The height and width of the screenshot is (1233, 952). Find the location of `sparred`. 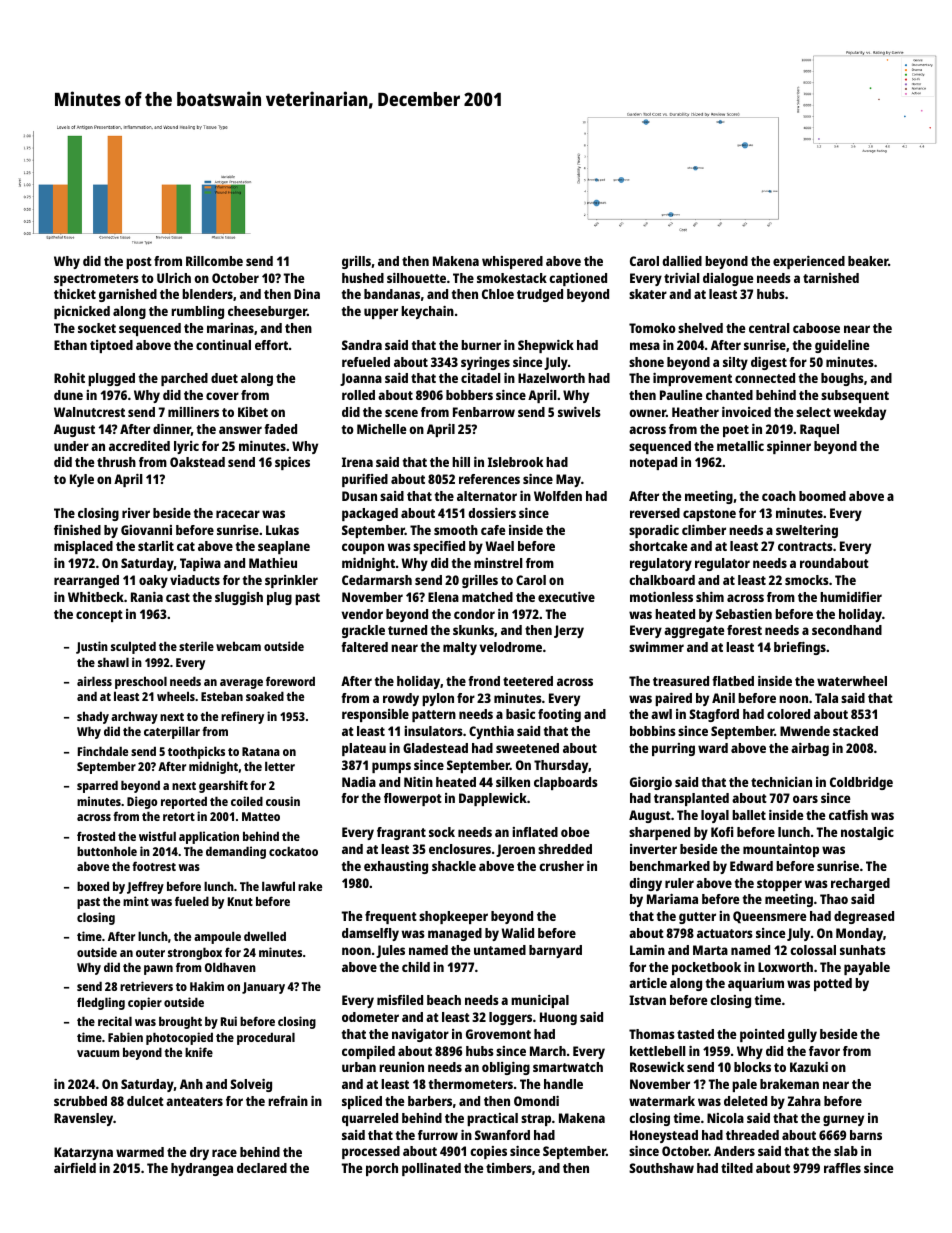

sparred is located at coordinates (97, 786).
